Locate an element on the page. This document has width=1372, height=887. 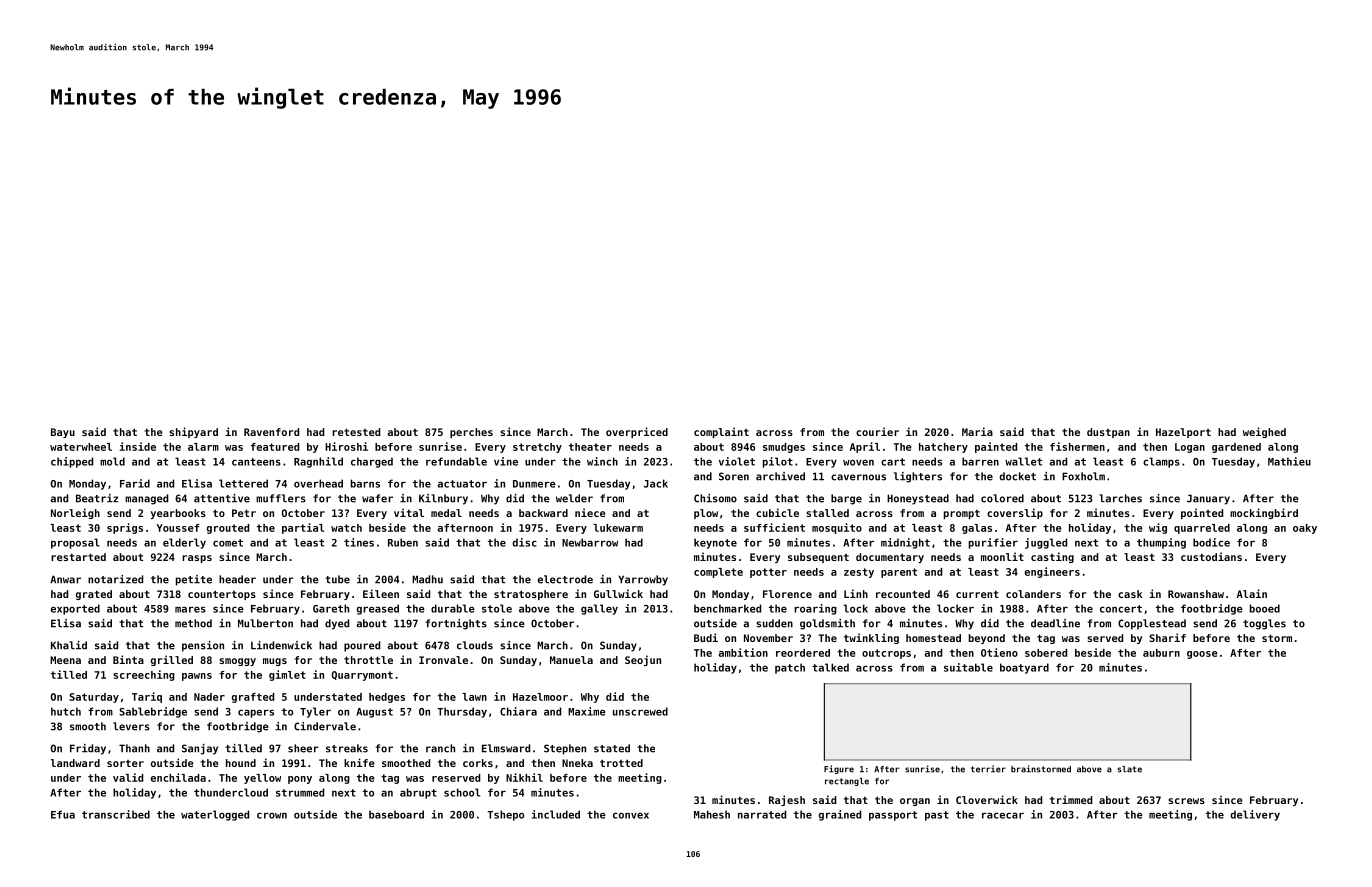
Chisomo is located at coordinates (715, 498).
